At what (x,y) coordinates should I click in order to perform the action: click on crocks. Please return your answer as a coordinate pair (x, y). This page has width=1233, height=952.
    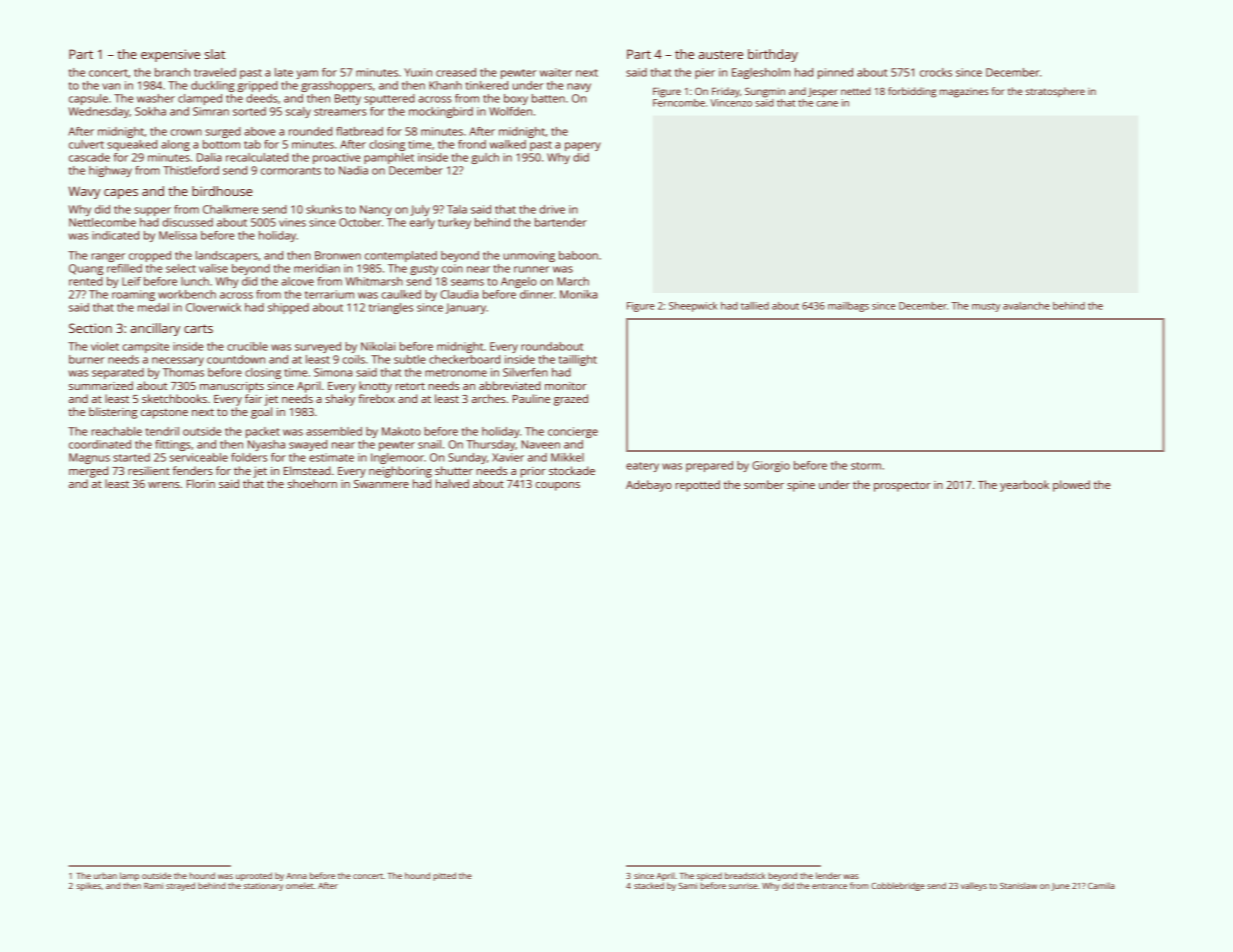
    Looking at the image, I should click on (936, 72).
